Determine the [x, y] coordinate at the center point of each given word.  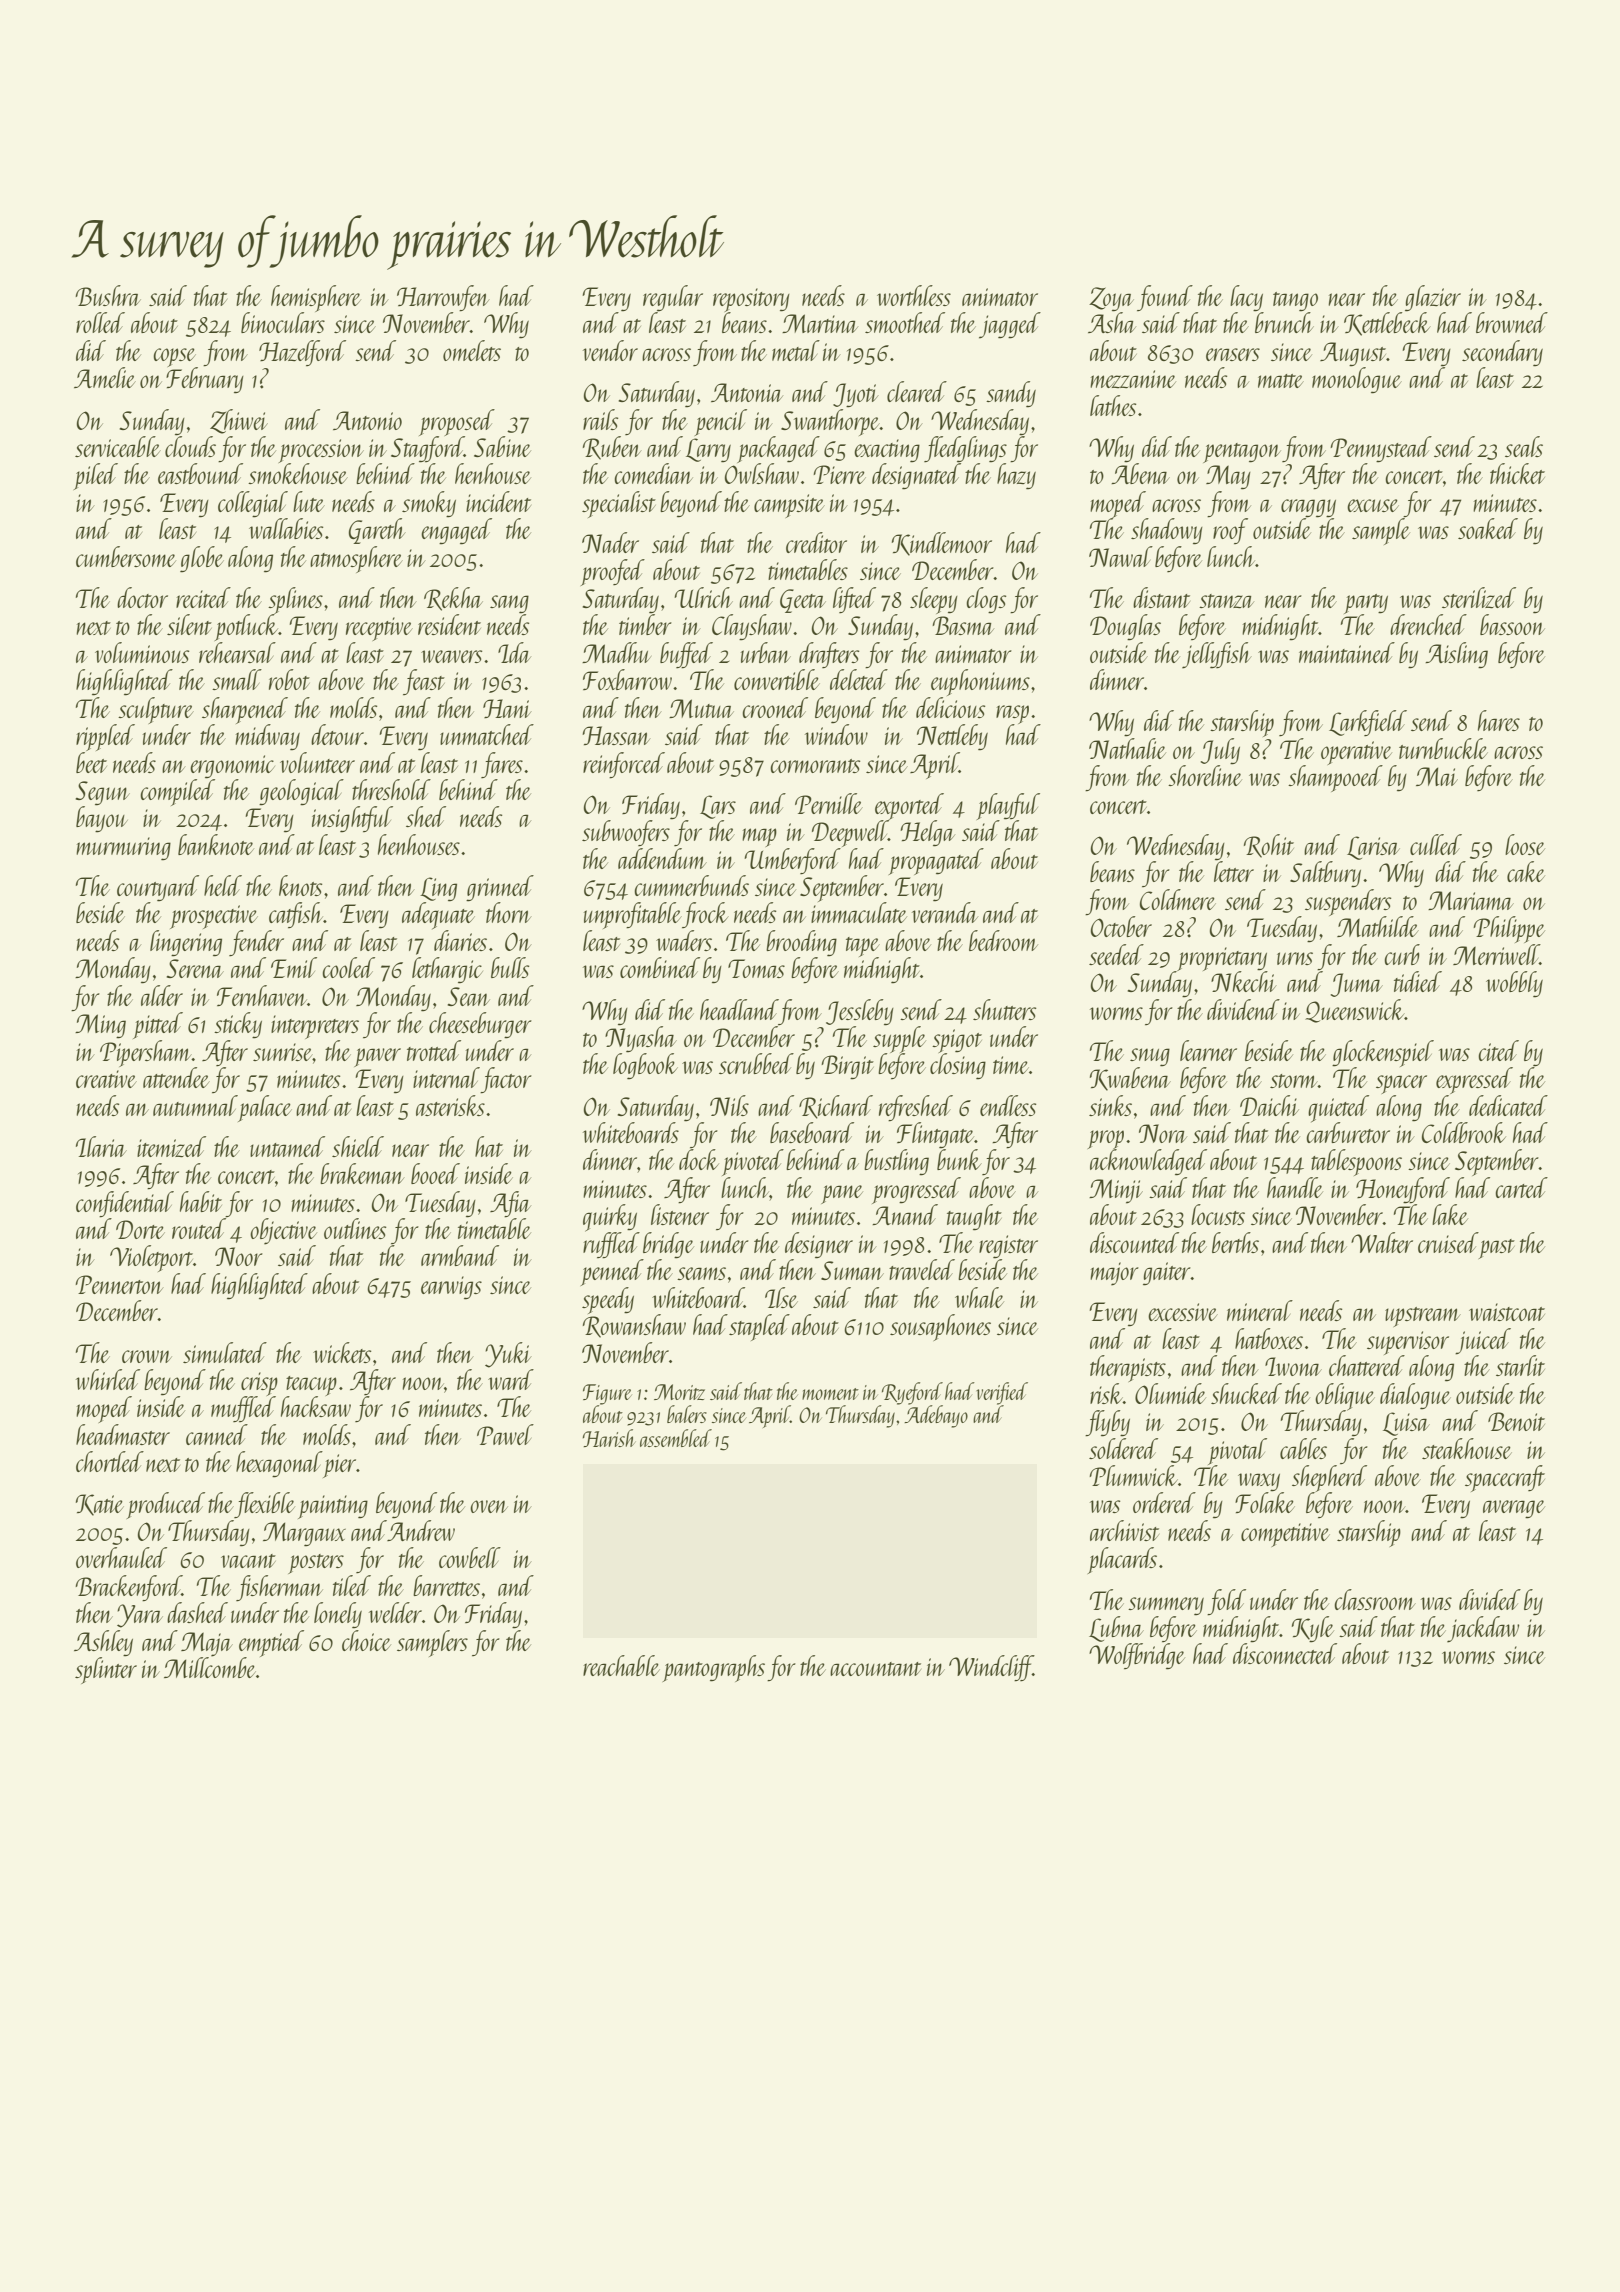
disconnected [1285, 1653]
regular [673, 298]
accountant [875, 1669]
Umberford [792, 861]
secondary [1502, 353]
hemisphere [316, 298]
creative [106, 1079]
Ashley [103, 1643]
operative [1356, 753]
